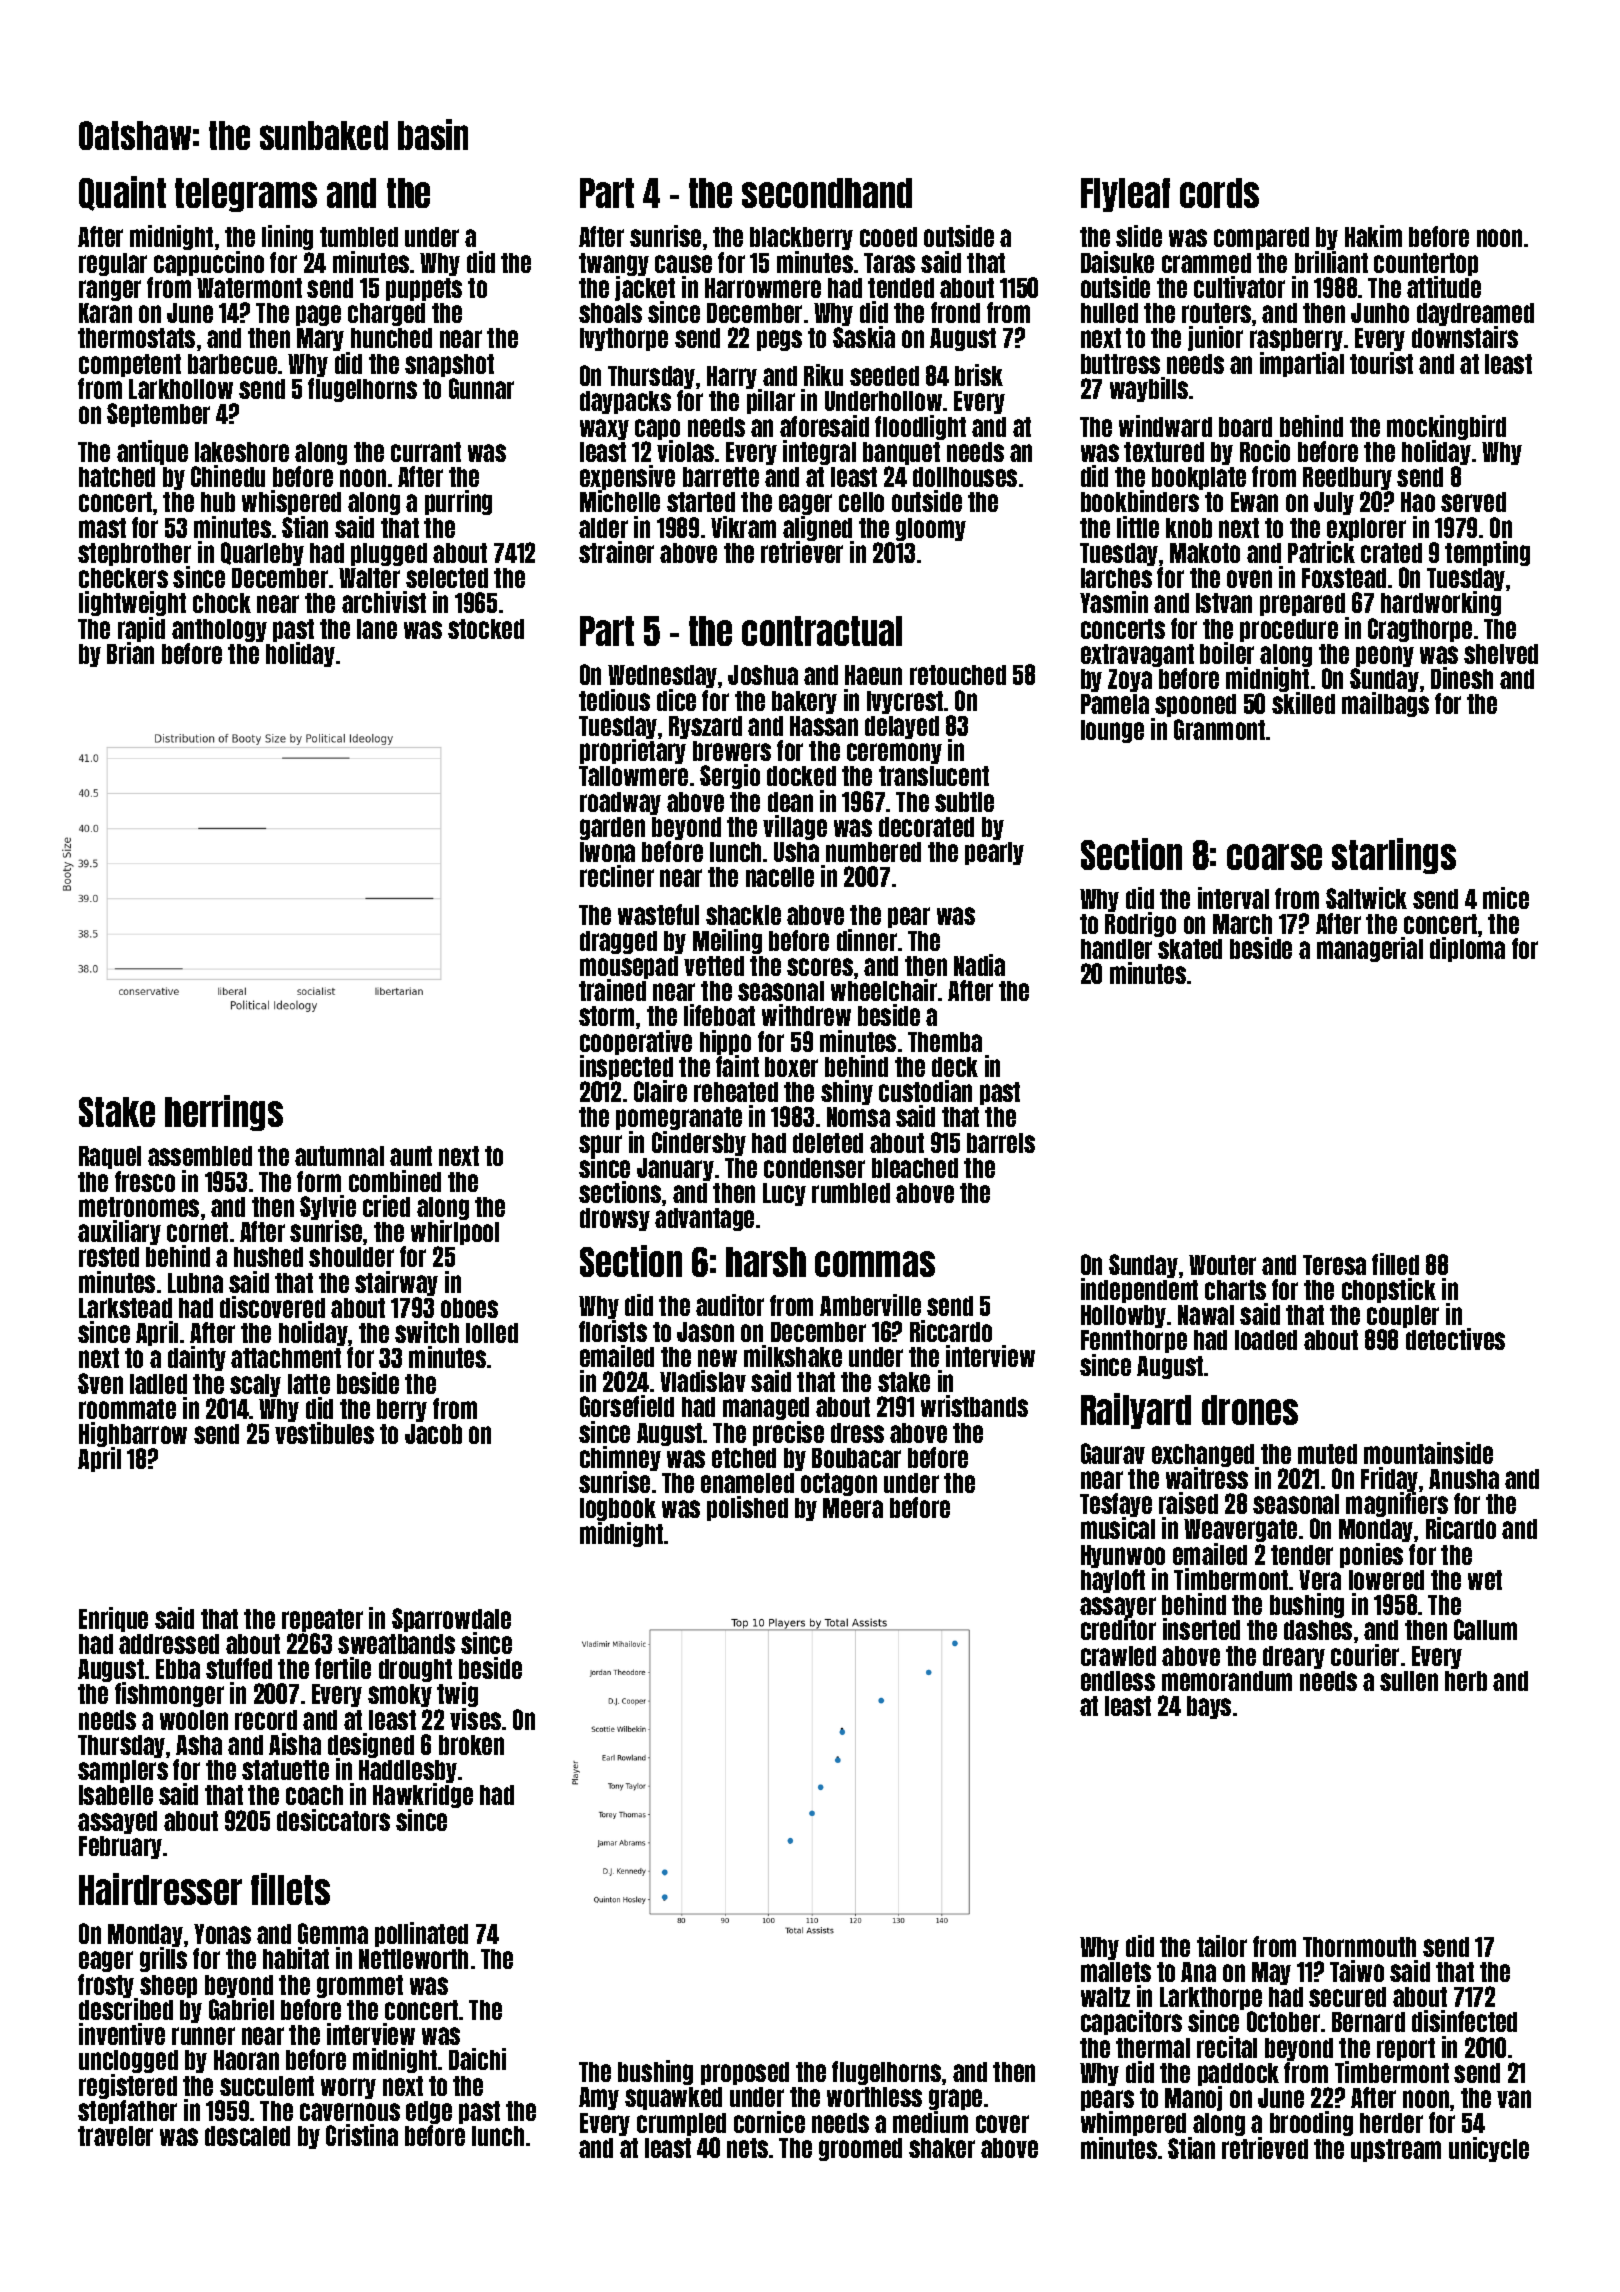 This document has width=1620, height=2292. What do you see at coordinates (246, 195) in the document?
I see `telegrams` at bounding box center [246, 195].
